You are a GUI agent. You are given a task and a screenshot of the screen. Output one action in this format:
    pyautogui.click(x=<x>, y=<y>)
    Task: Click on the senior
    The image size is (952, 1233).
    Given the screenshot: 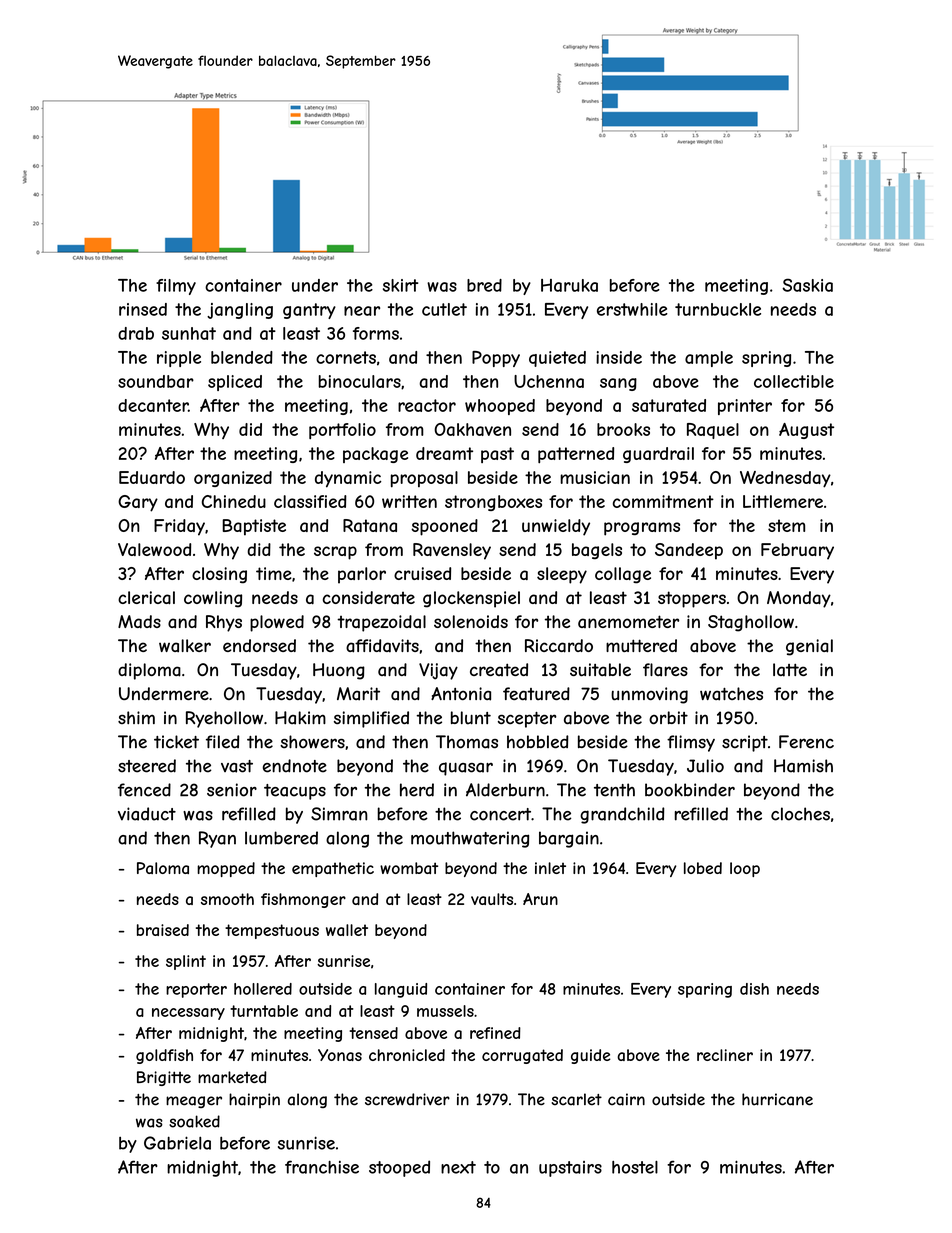 What is the action you would take?
    pyautogui.click(x=232, y=790)
